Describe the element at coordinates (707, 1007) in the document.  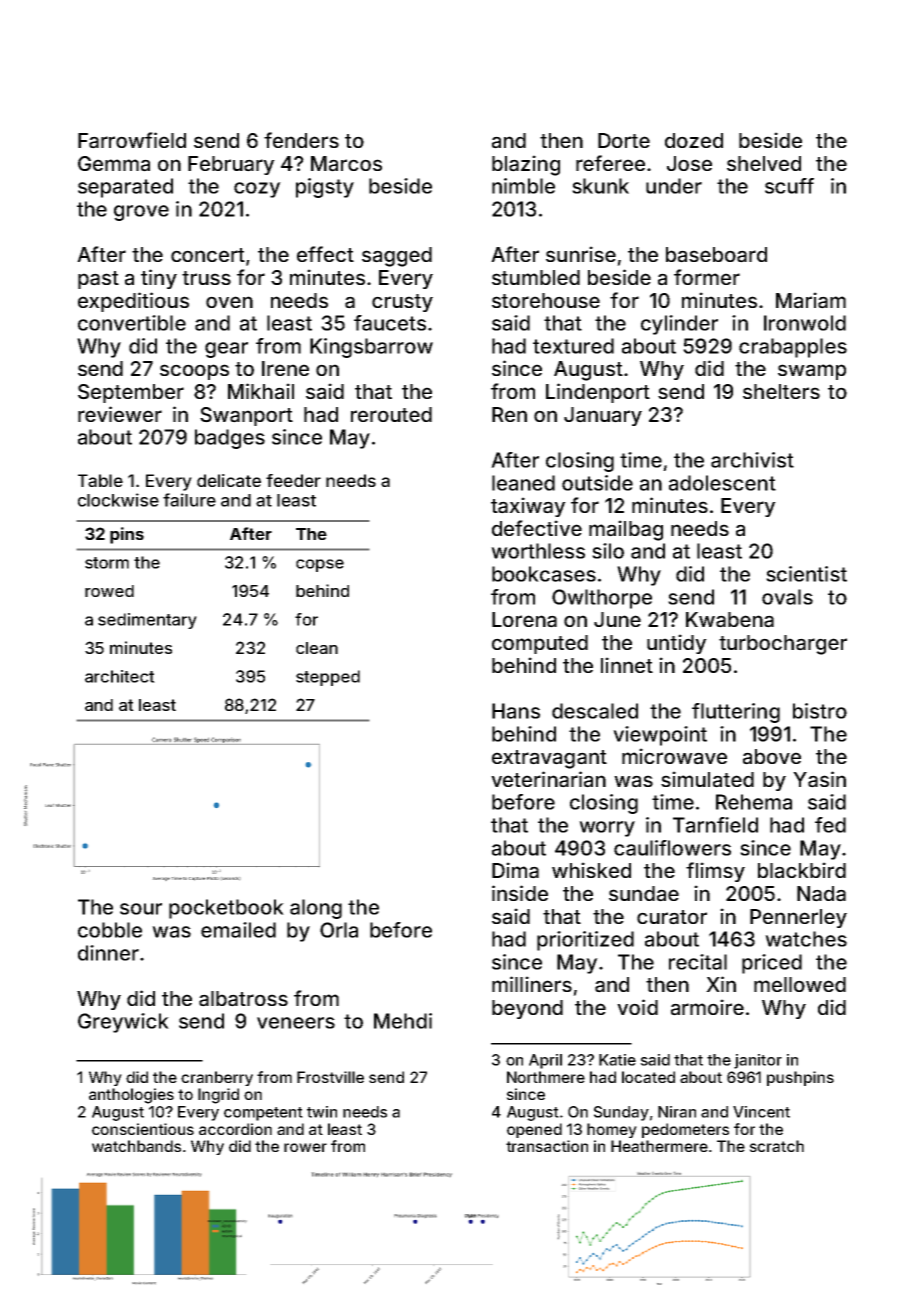
I see `armoire` at that location.
